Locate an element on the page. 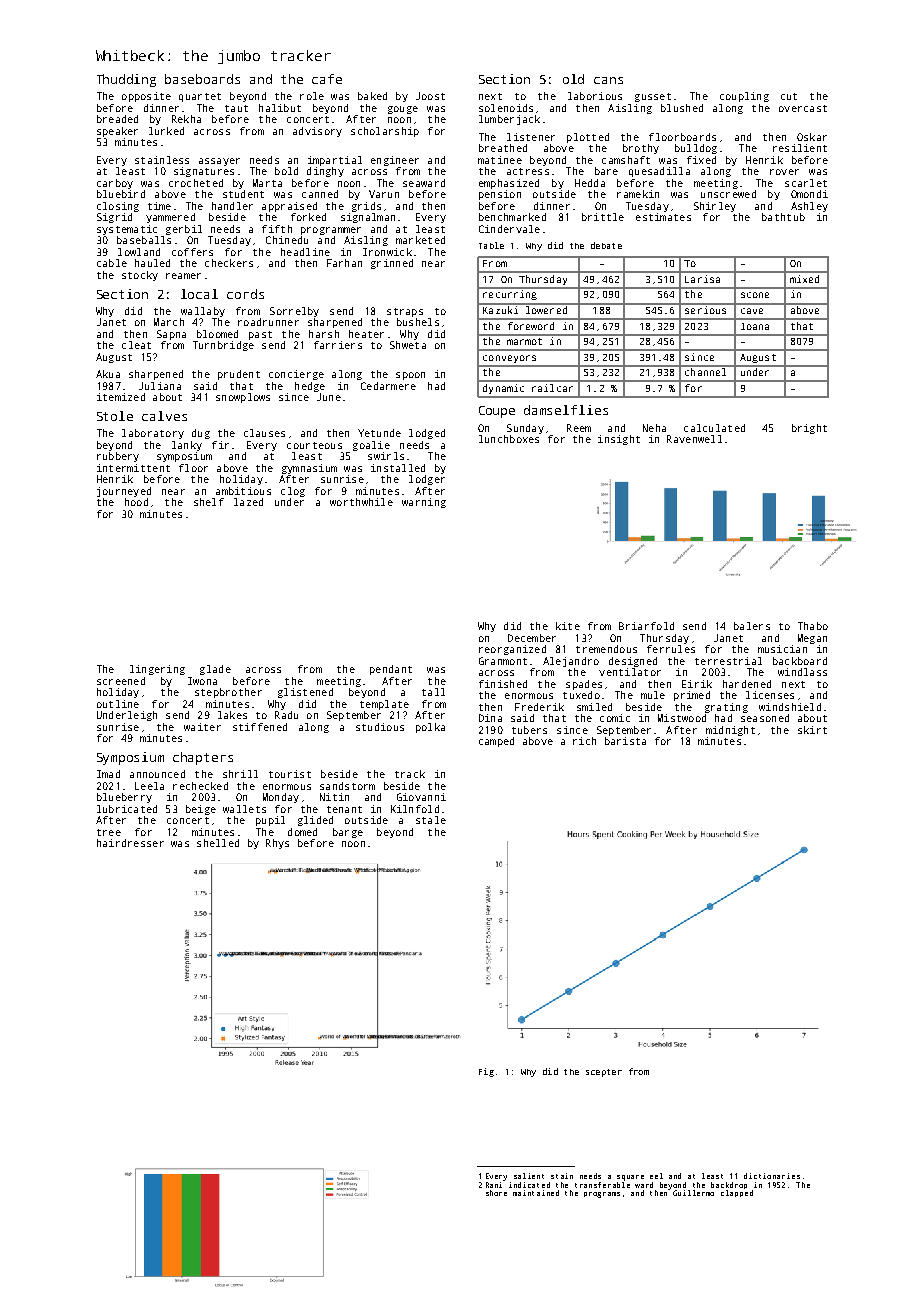 Image resolution: width=924 pixels, height=1308 pixels. swirls is located at coordinates (386, 456).
